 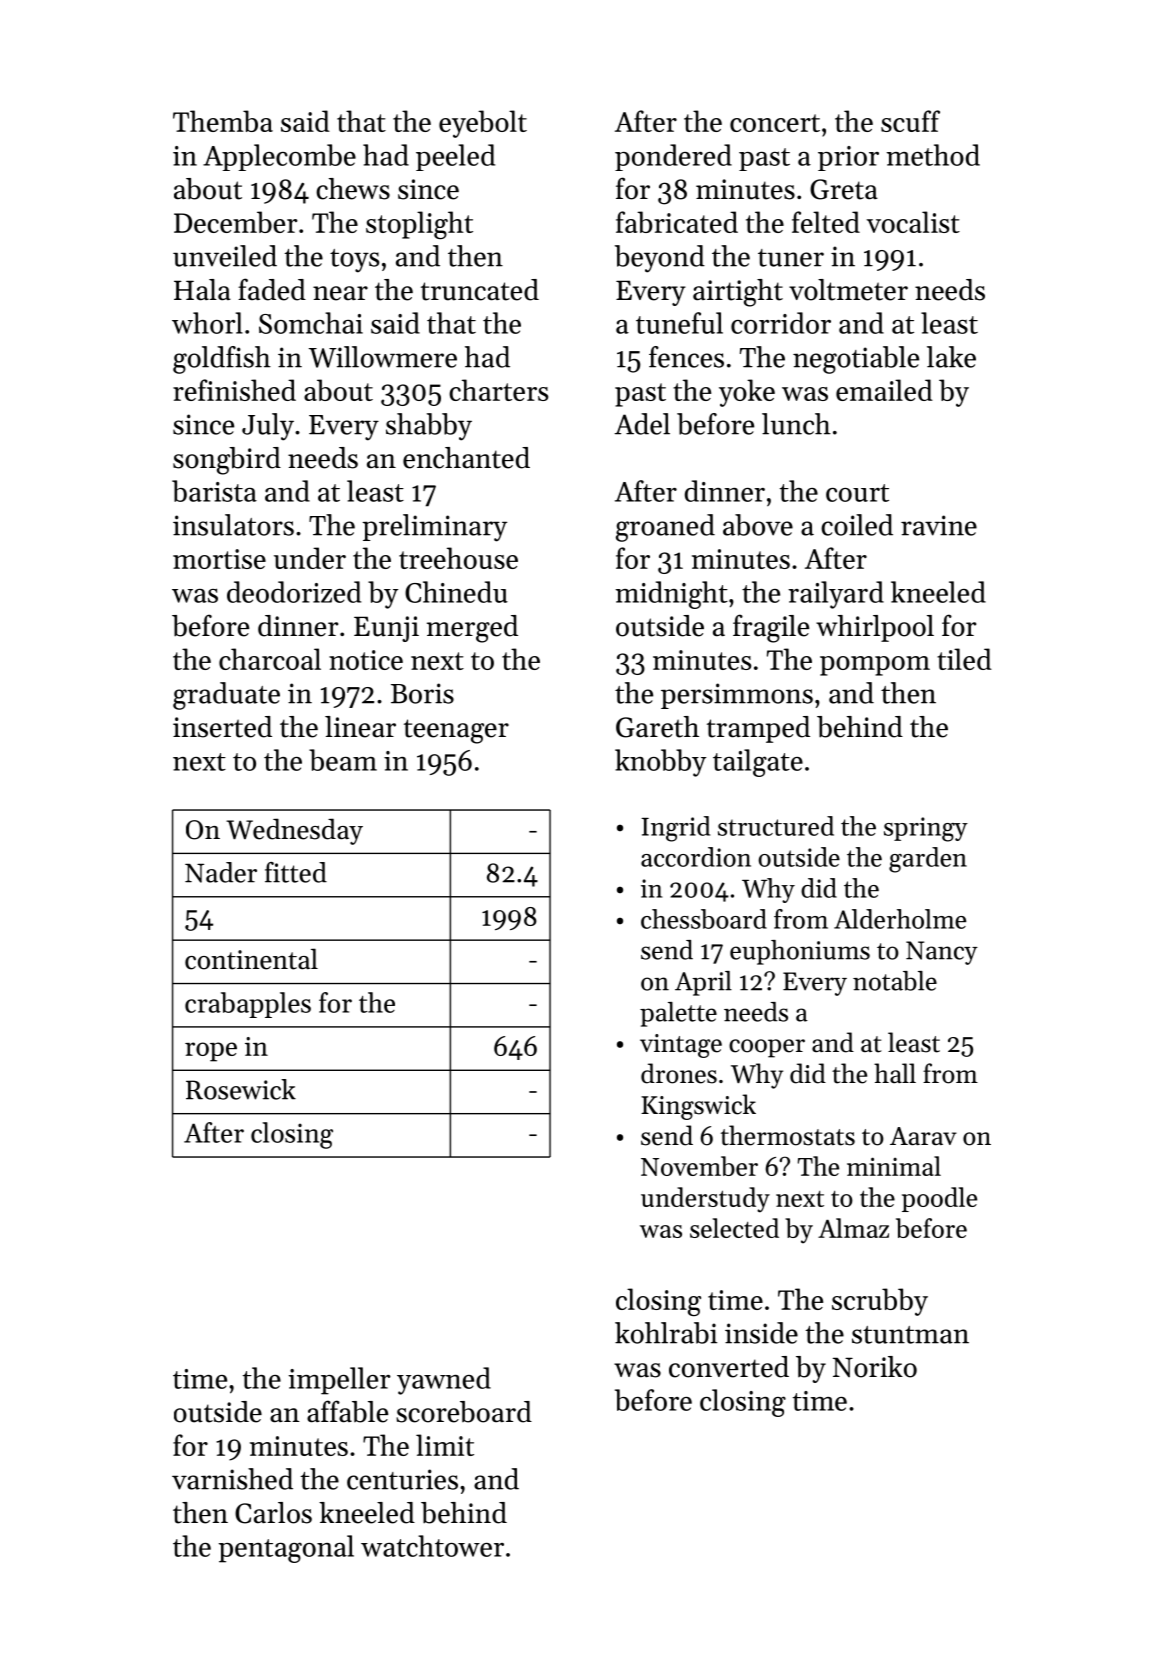 What do you see at coordinates (910, 121) in the screenshot?
I see `scuff` at bounding box center [910, 121].
